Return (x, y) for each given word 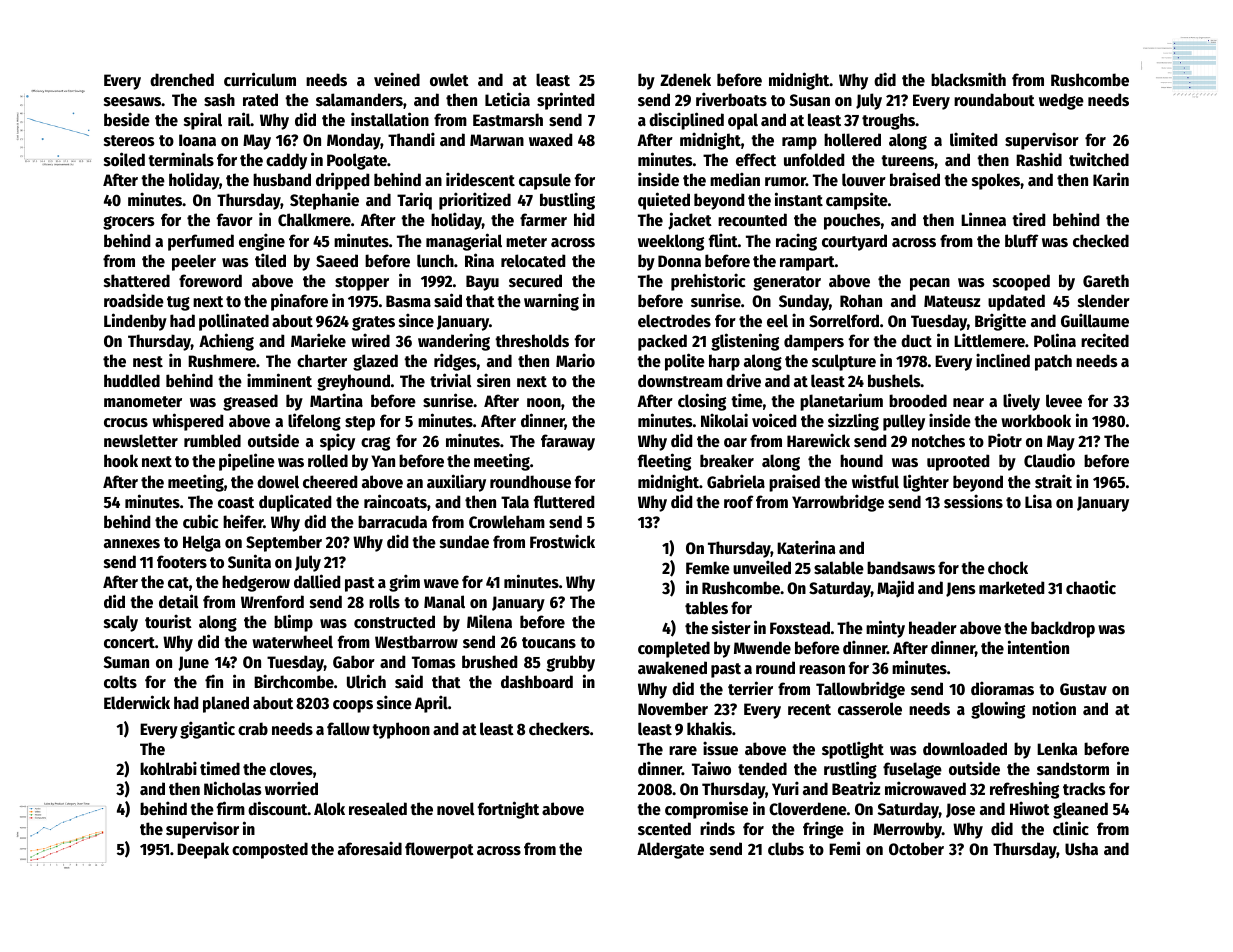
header (933, 628)
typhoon (401, 730)
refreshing (1024, 790)
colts (120, 682)
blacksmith (968, 79)
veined (397, 79)
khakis (709, 728)
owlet (449, 80)
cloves (291, 769)
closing (702, 402)
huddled (132, 381)
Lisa (1038, 501)
